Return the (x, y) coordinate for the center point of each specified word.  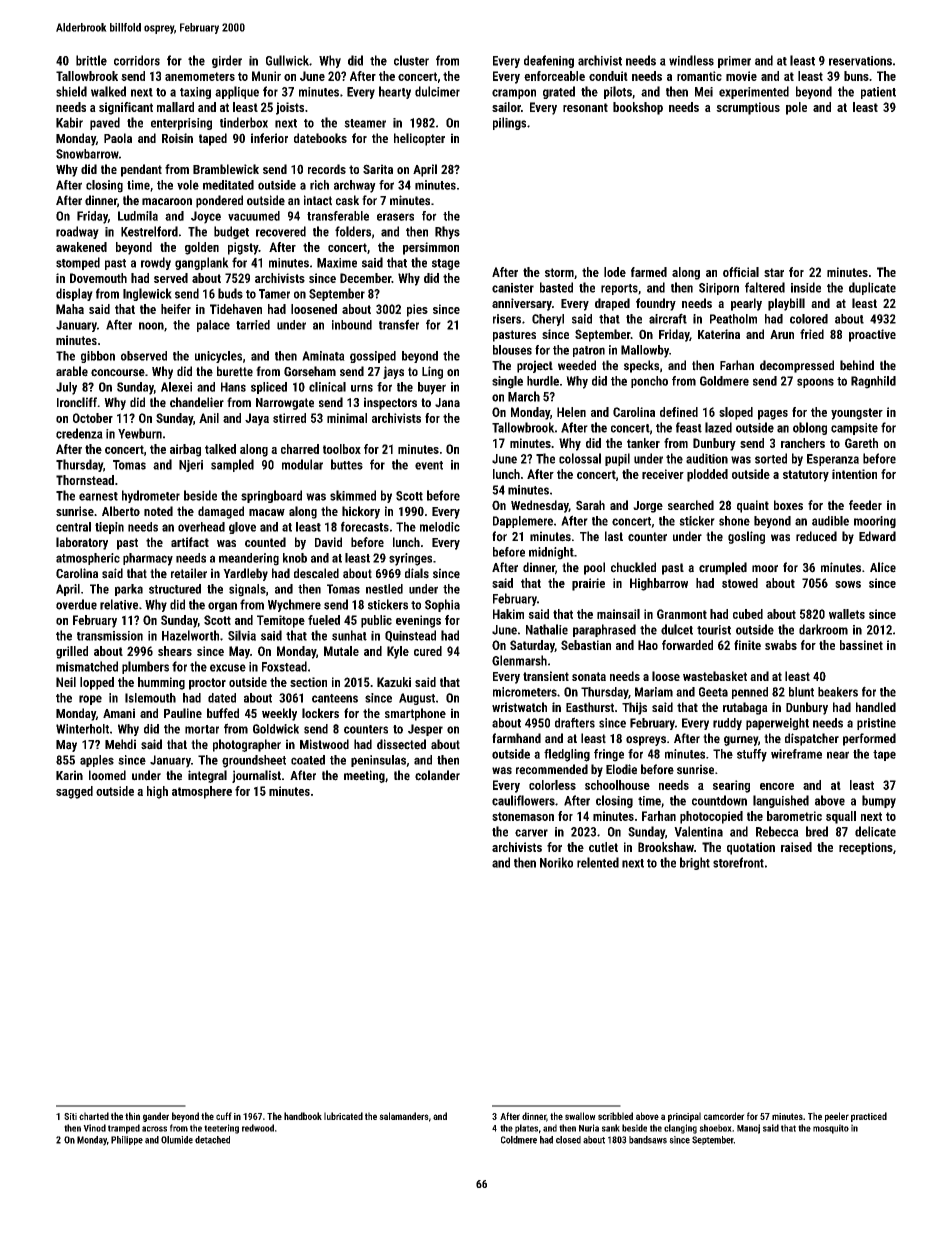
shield (71, 91)
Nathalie (547, 629)
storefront (738, 862)
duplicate (872, 288)
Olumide (177, 1140)
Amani (119, 713)
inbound (352, 325)
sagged (74, 792)
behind (857, 365)
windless (691, 60)
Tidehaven (236, 309)
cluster (411, 60)
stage (446, 264)
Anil (209, 418)
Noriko (556, 862)
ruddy (727, 724)
